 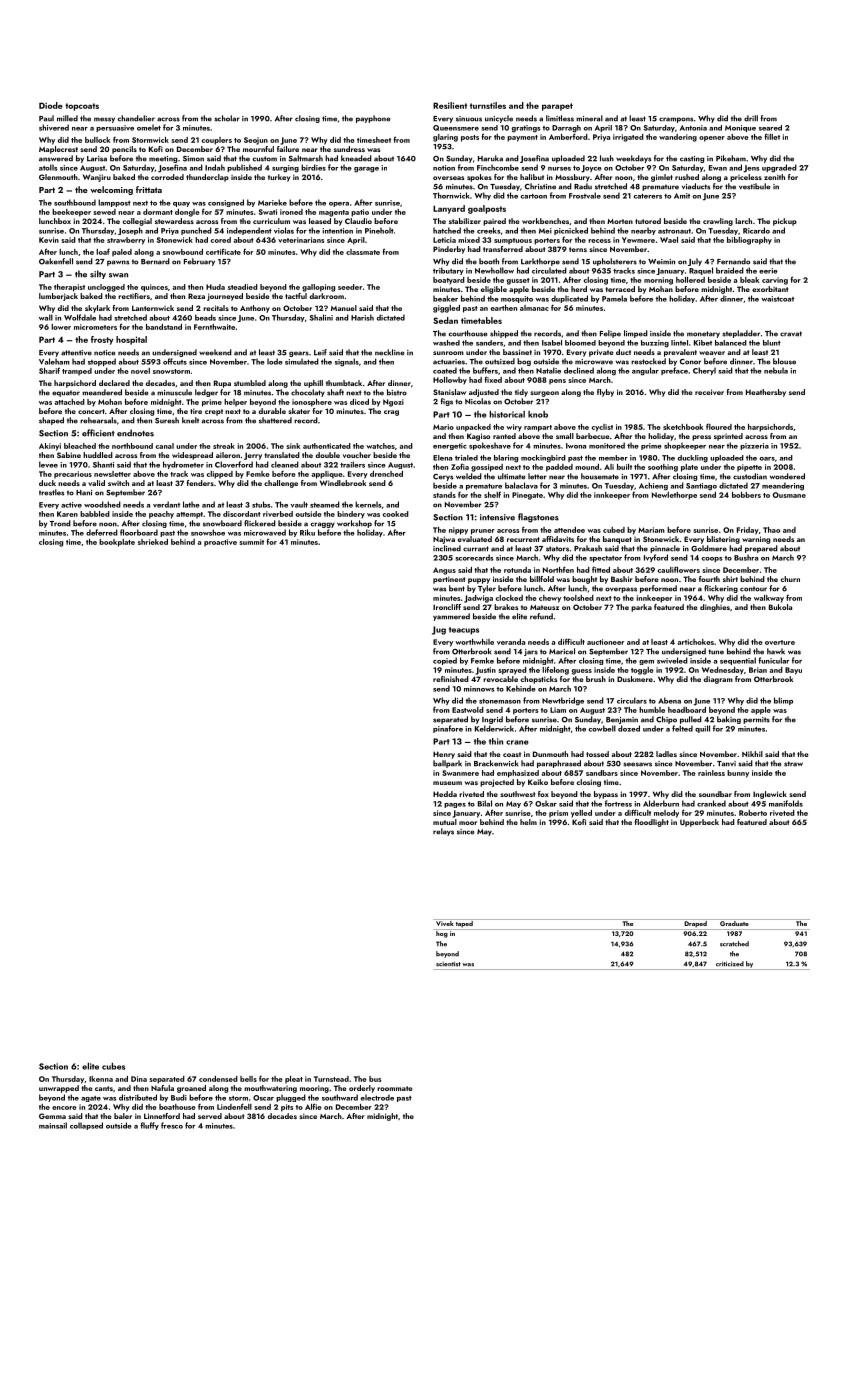 What do you see at coordinates (215, 167) in the image?
I see `Indah` at bounding box center [215, 167].
